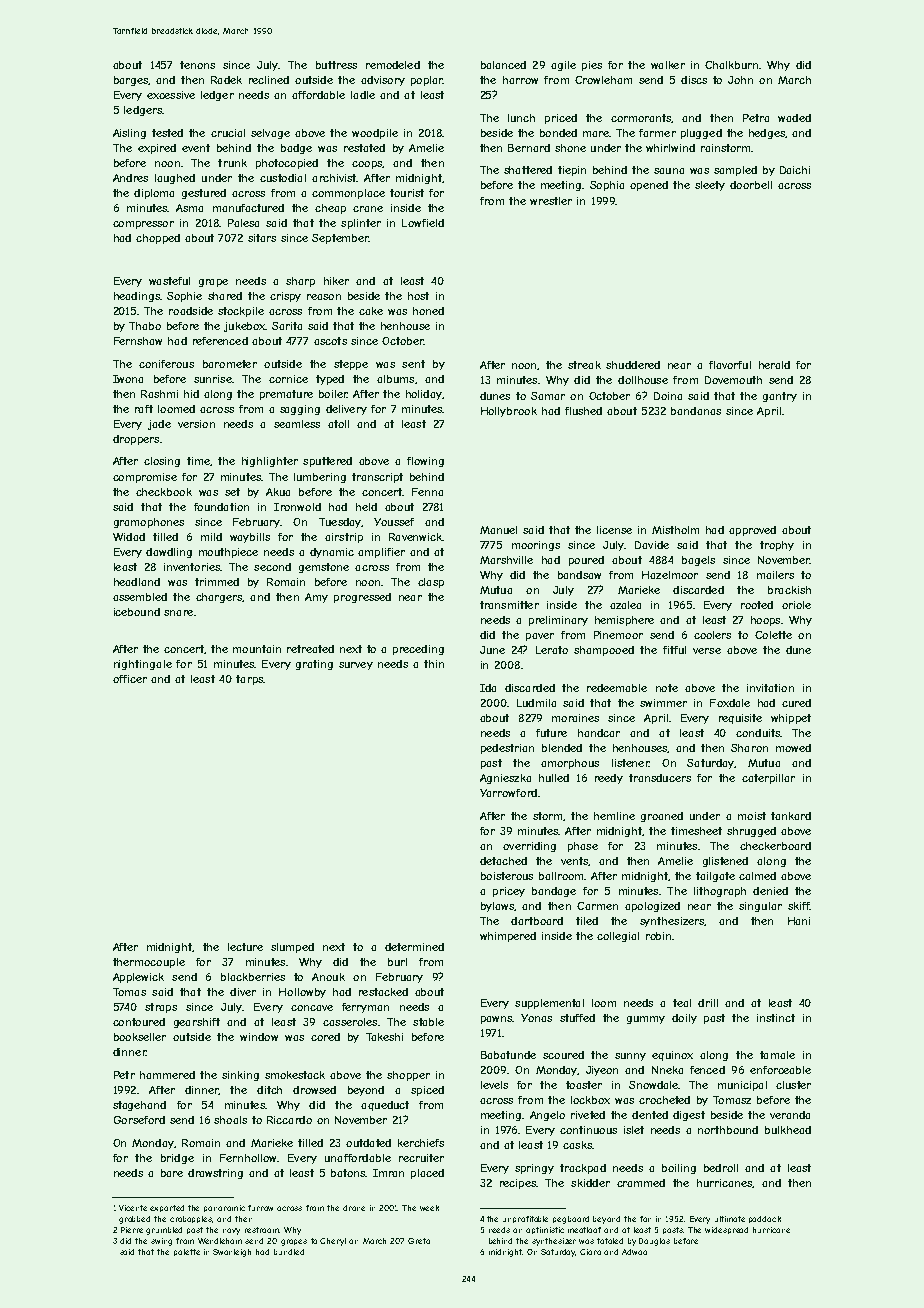 Image resolution: width=924 pixels, height=1308 pixels. What do you see at coordinates (314, 665) in the screenshot?
I see `grating` at bounding box center [314, 665].
